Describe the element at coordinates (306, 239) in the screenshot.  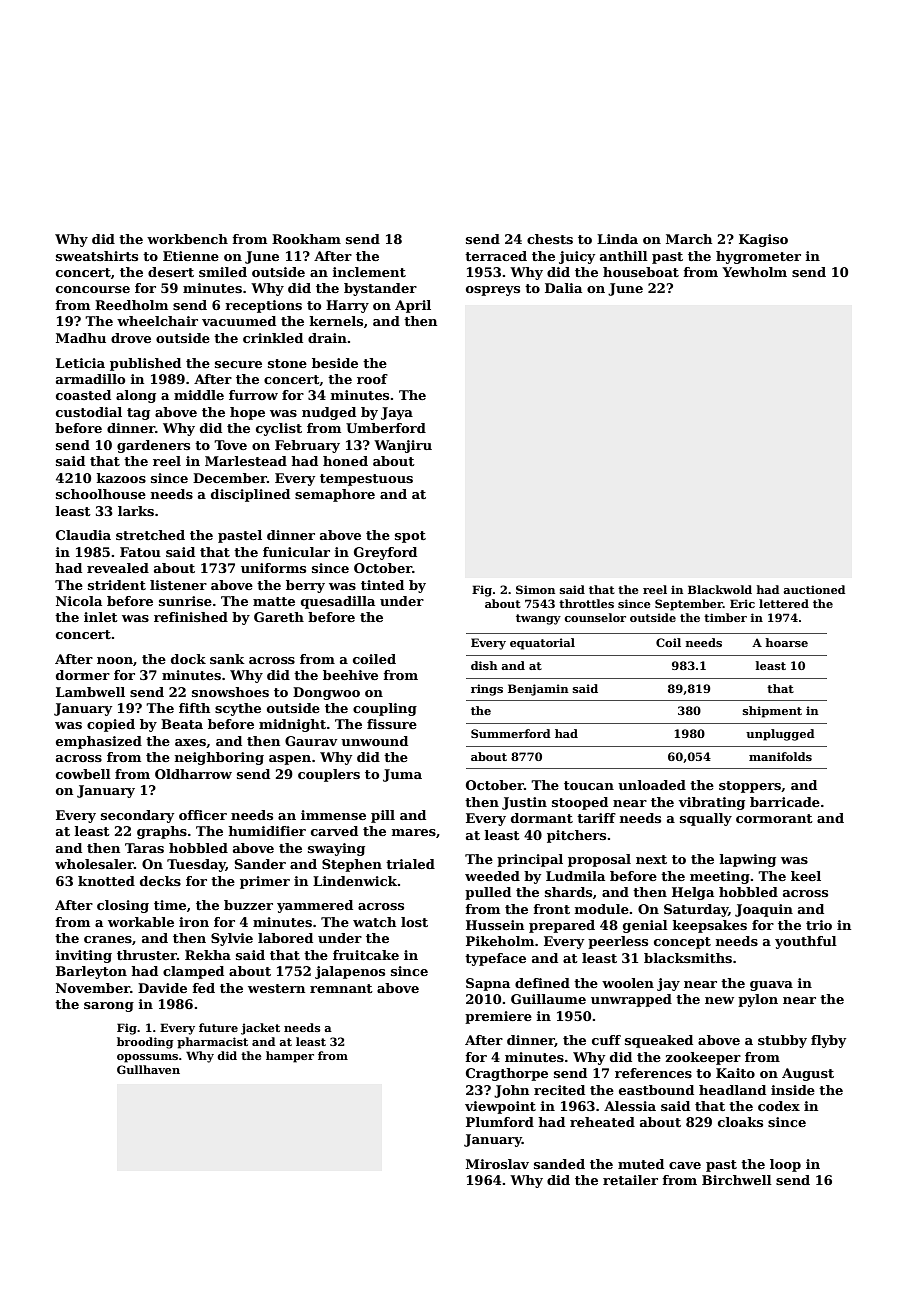
I see `Rookham` at that location.
